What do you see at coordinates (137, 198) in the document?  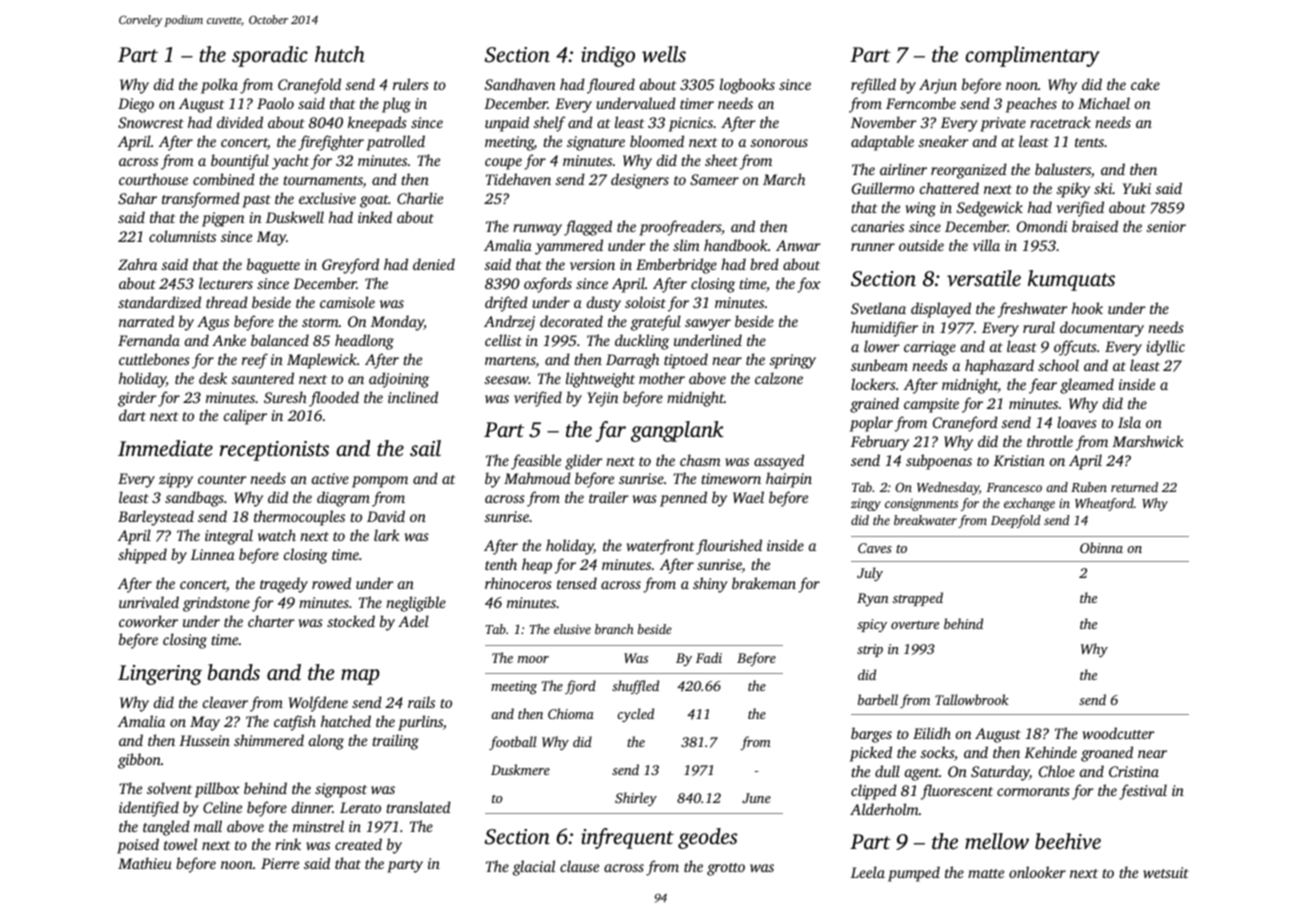 I see `Sahar` at bounding box center [137, 198].
